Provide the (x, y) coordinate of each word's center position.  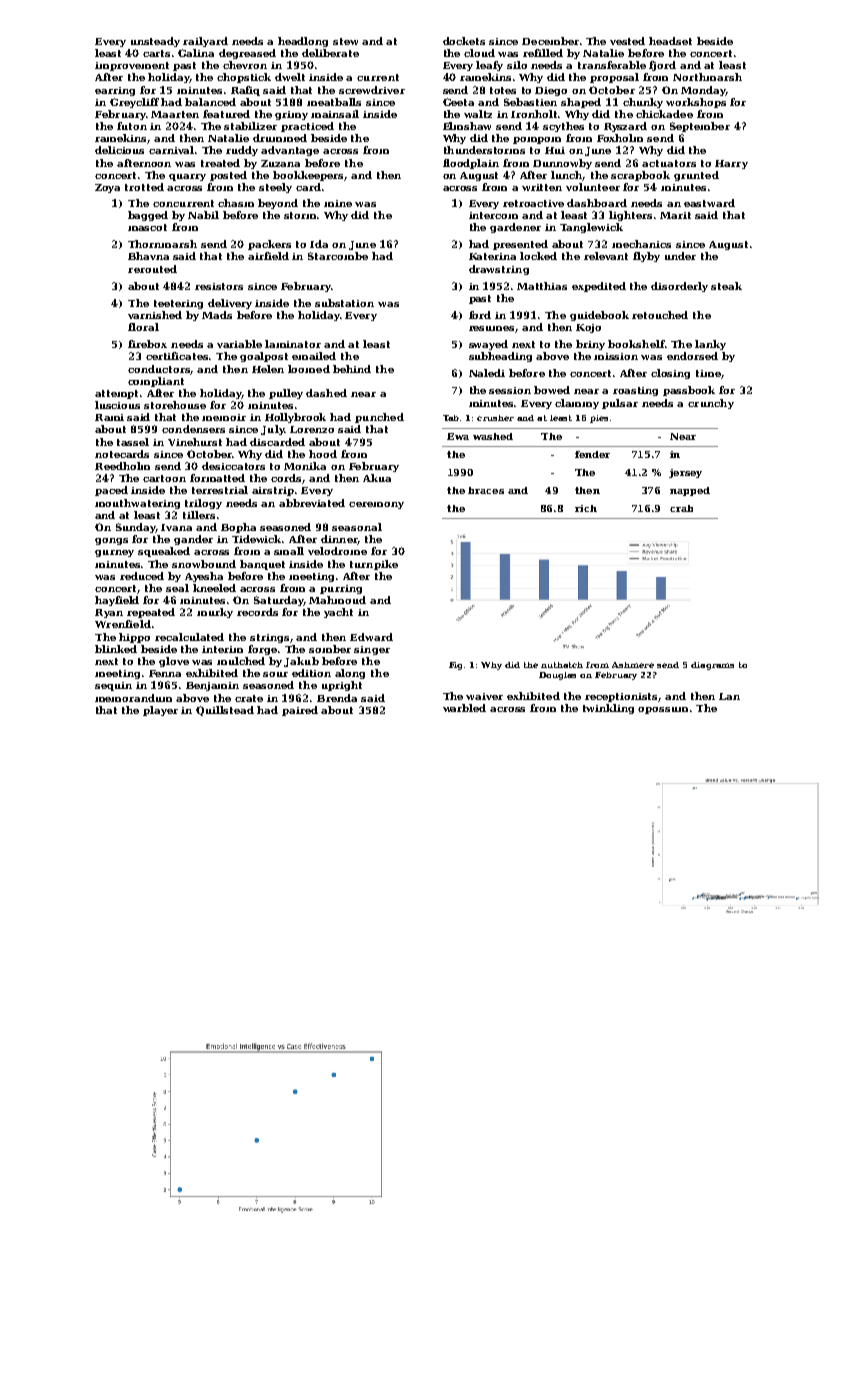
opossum (663, 710)
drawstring (499, 270)
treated (220, 163)
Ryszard (625, 127)
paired (300, 711)
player (160, 711)
